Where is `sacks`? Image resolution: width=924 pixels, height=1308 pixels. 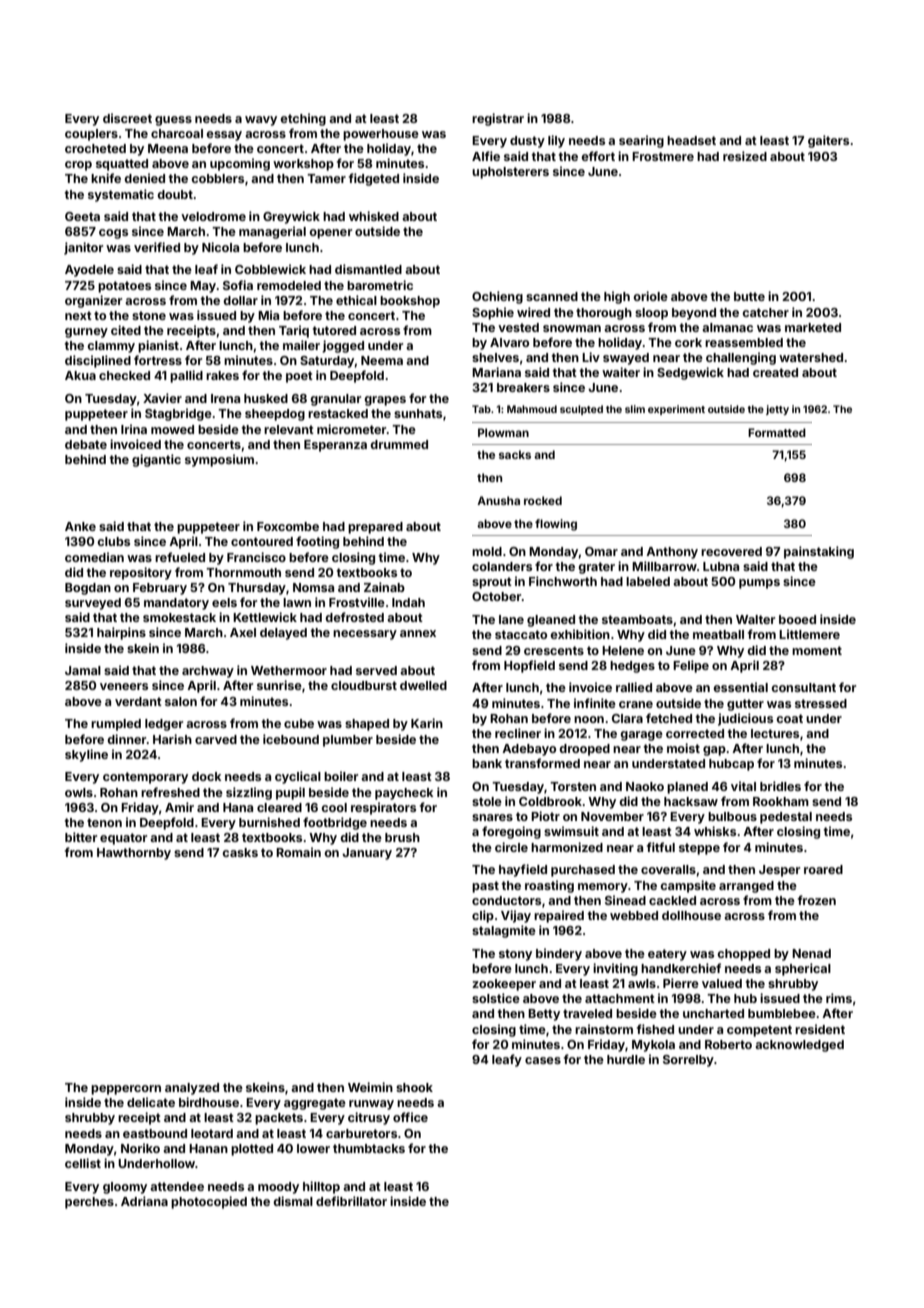 sacks is located at coordinates (515, 454).
